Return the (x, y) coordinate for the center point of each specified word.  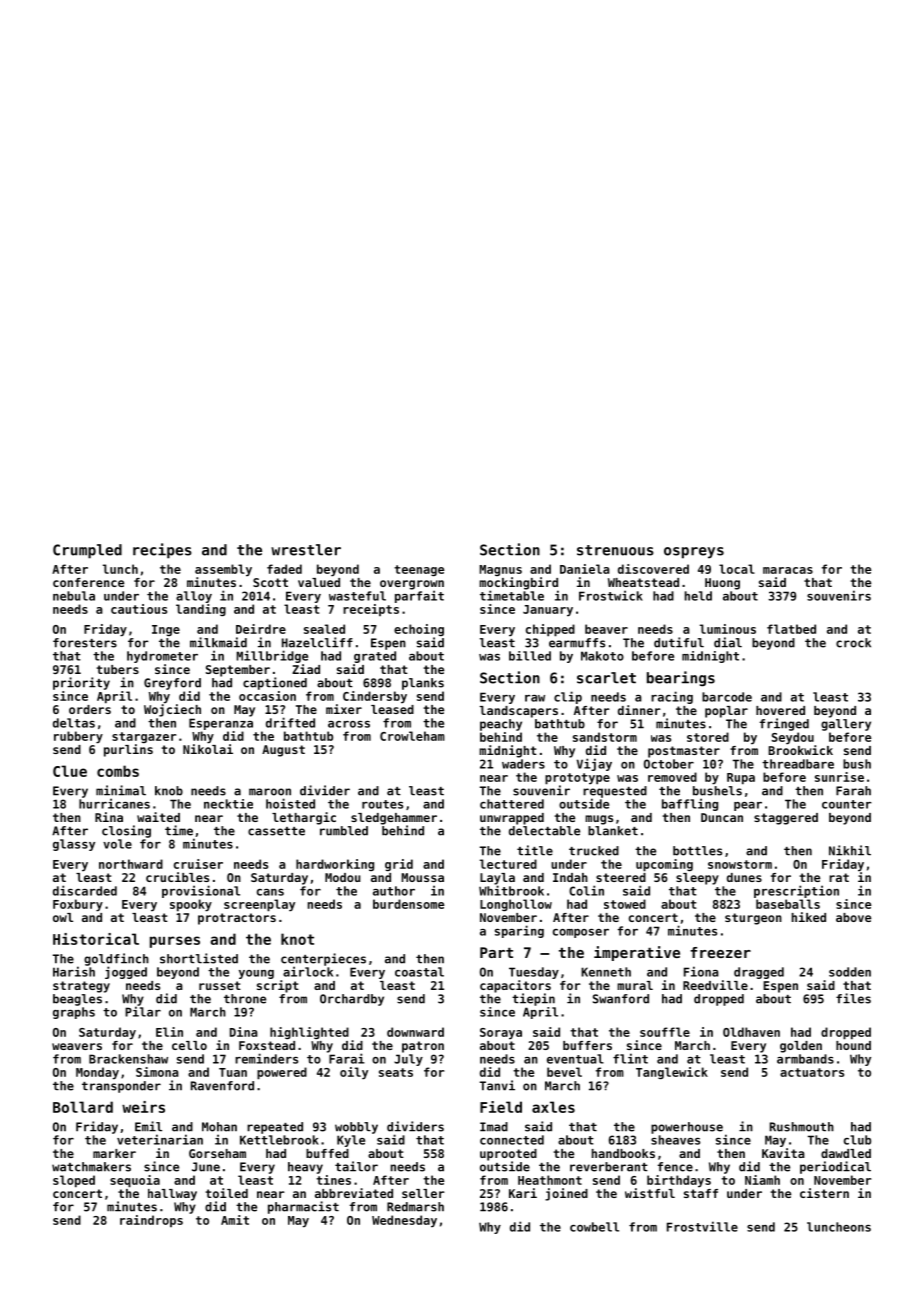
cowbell (594, 1227)
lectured (508, 864)
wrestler (306, 550)
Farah (853, 791)
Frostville (702, 1226)
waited (158, 817)
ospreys (694, 553)
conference (88, 582)
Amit (235, 1220)
